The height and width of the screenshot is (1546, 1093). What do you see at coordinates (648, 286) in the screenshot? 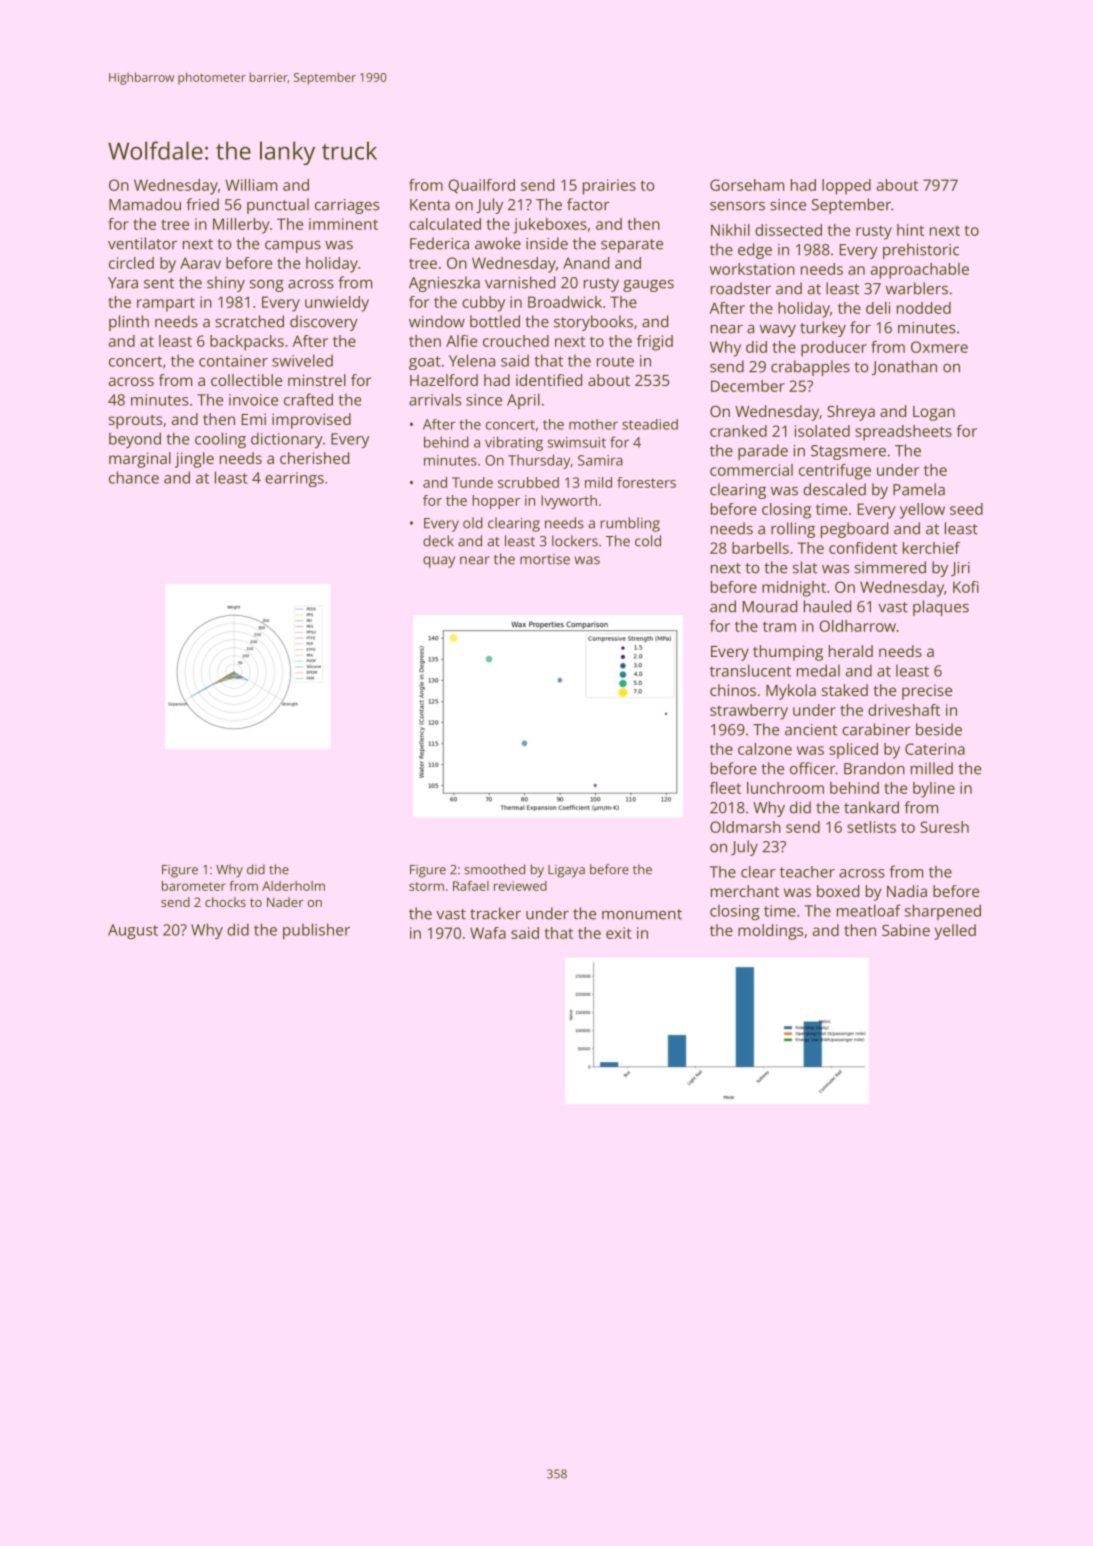
I see `gauges` at bounding box center [648, 286].
